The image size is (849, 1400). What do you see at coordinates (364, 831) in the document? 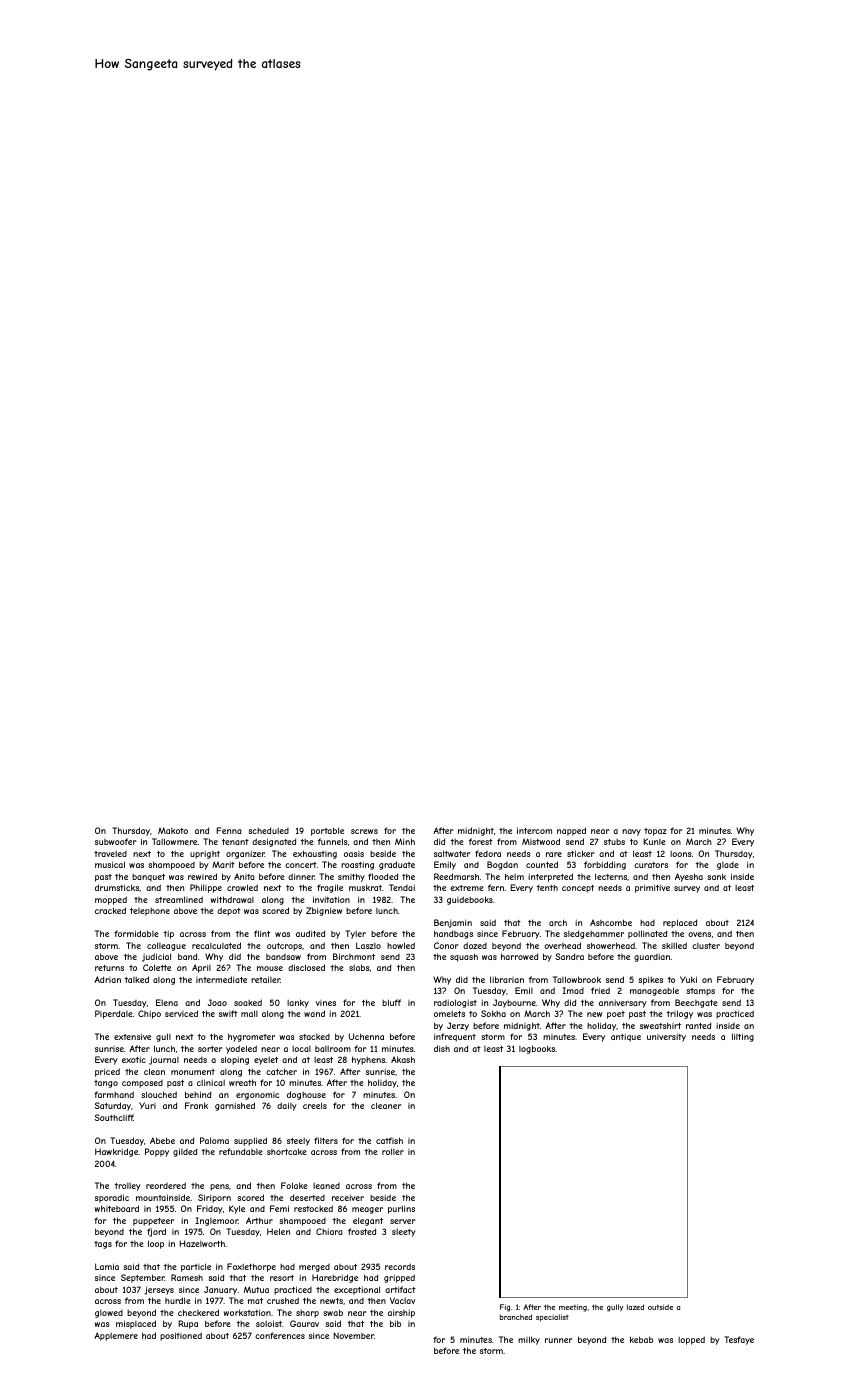
I see `screws` at bounding box center [364, 831].
